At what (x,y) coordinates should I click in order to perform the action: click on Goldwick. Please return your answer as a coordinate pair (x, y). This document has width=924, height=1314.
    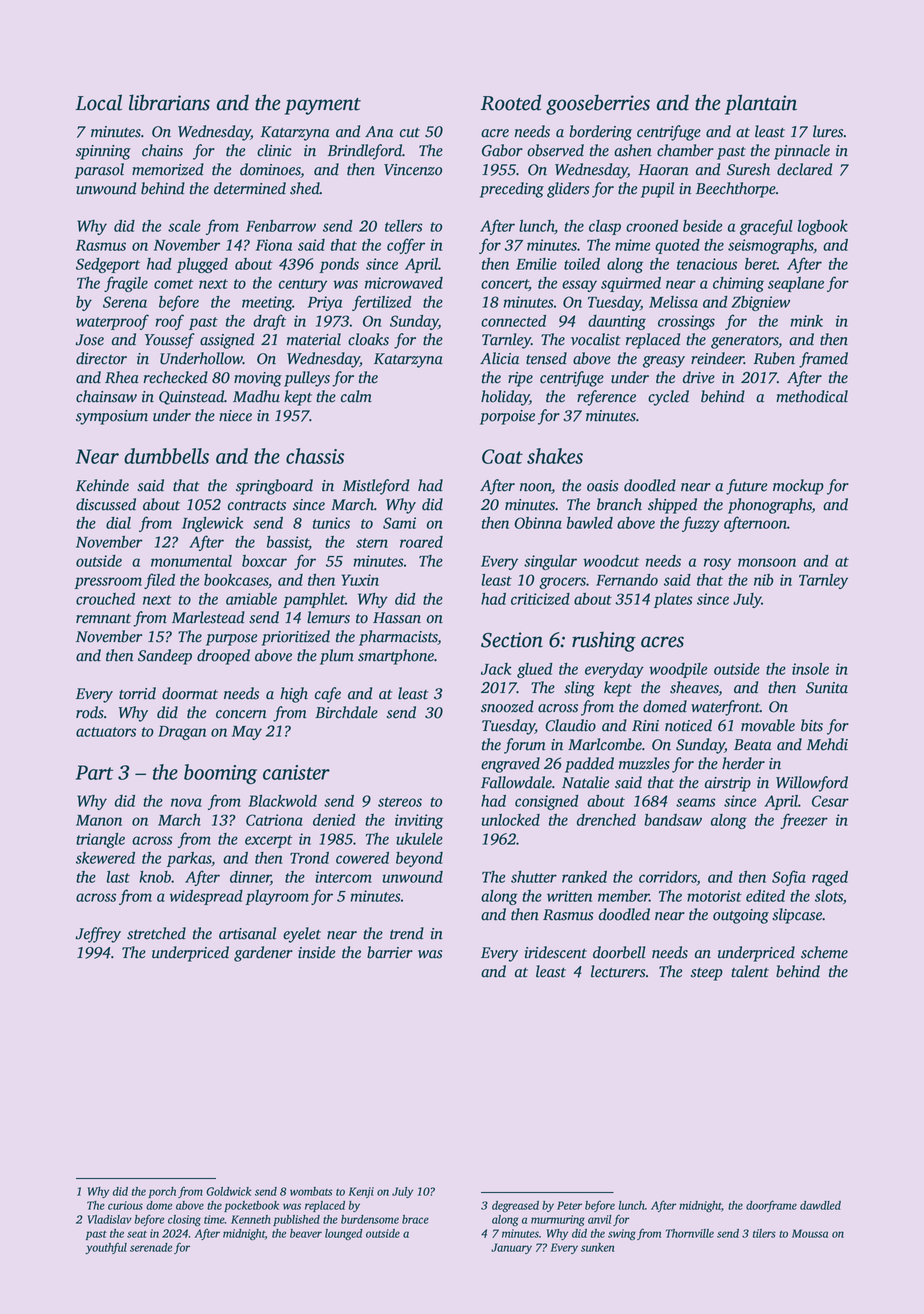
    Looking at the image, I should click on (228, 1191).
